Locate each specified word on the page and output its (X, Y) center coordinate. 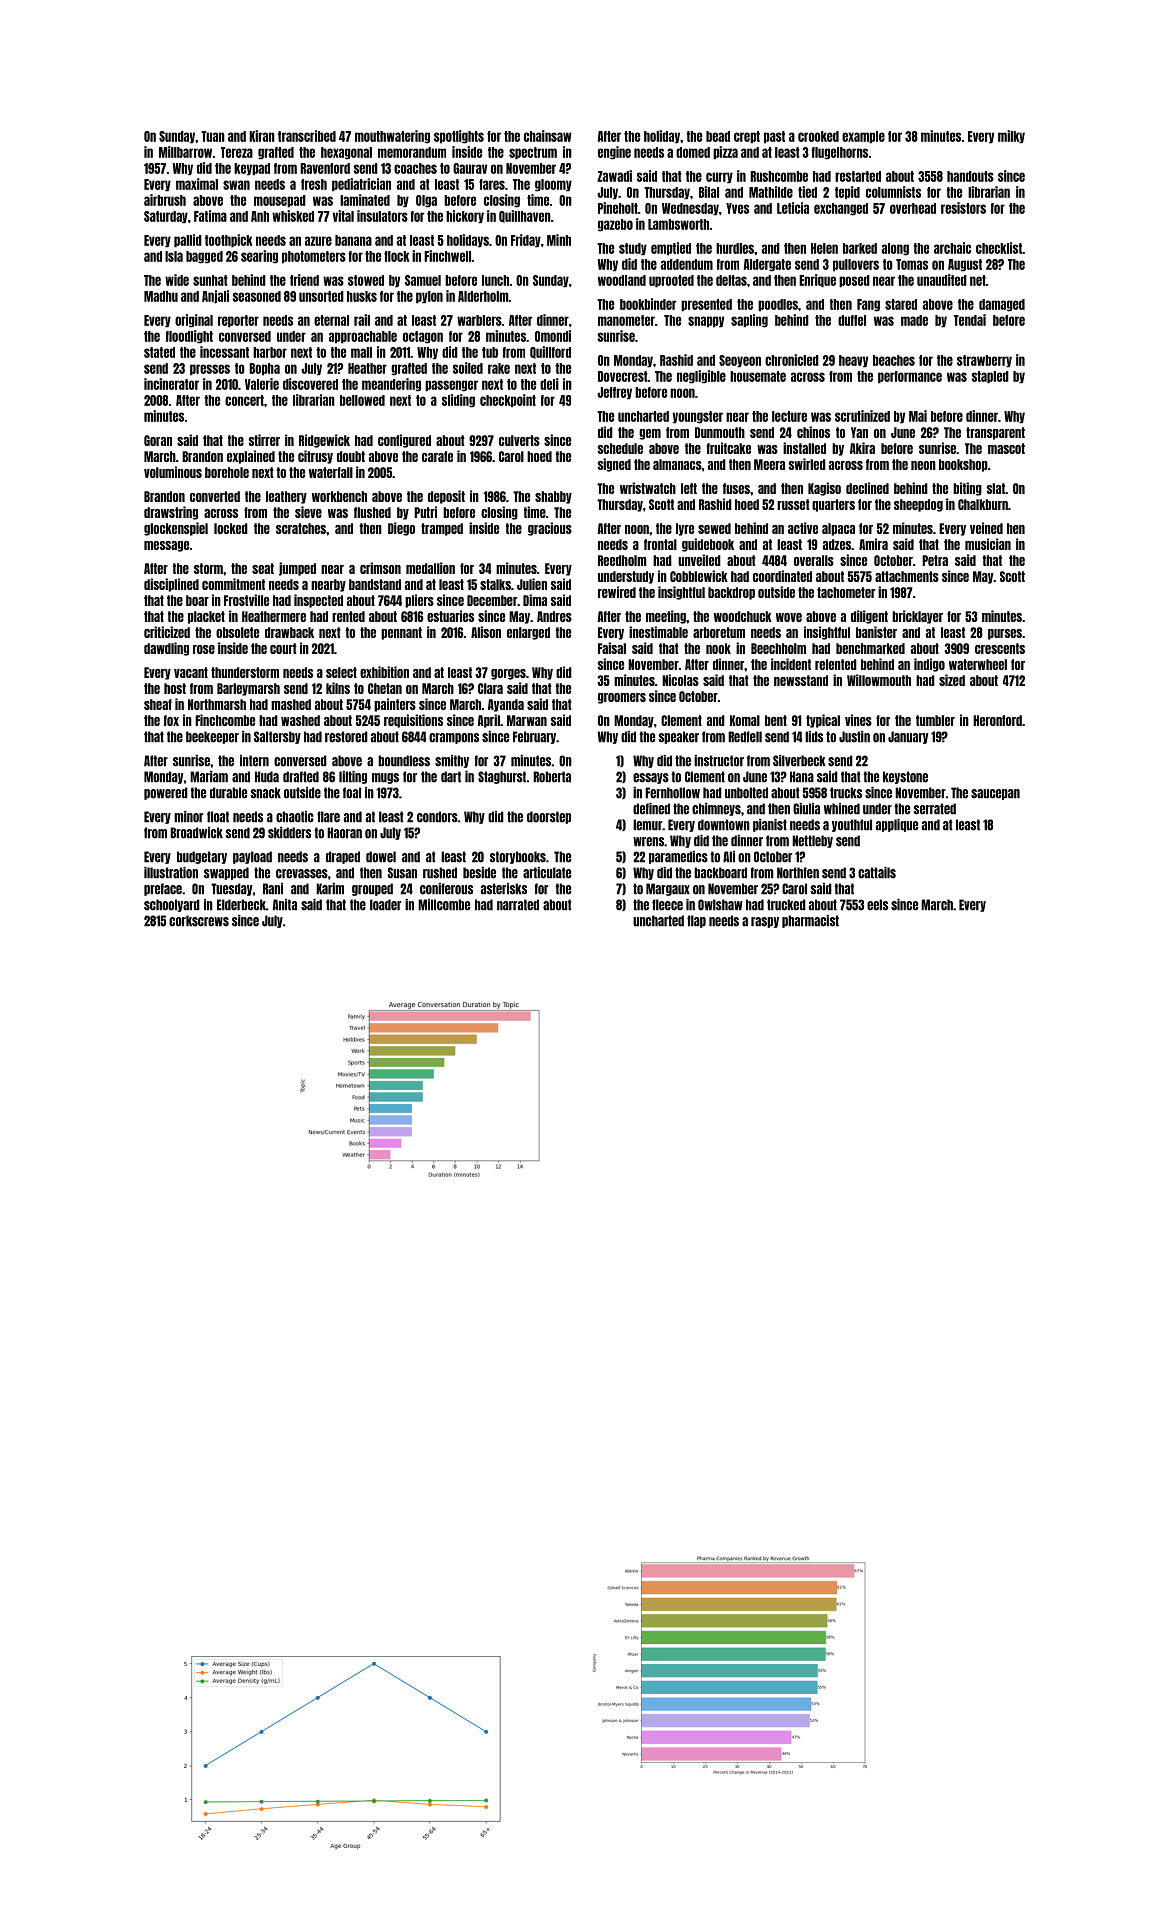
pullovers (856, 265)
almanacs (677, 464)
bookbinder (648, 304)
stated (159, 352)
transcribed (307, 136)
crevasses (302, 874)
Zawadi (614, 176)
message (166, 546)
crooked (818, 136)
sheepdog (918, 505)
